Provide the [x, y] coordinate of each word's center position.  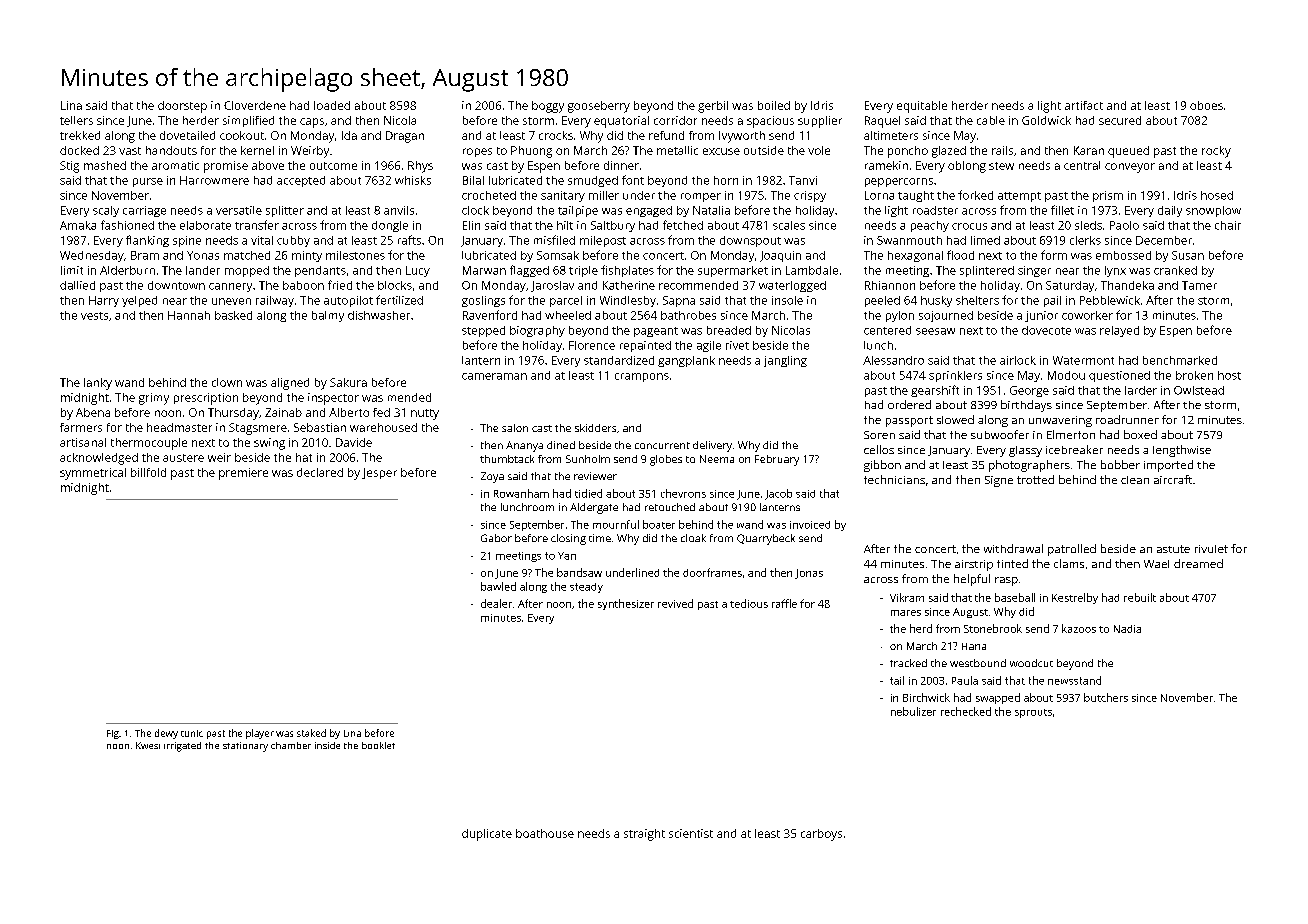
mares [906, 613]
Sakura [348, 382]
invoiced [810, 525]
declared [320, 472]
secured [1120, 120]
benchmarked [1180, 360]
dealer [496, 603]
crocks [556, 135]
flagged [529, 271]
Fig [113, 734]
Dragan [405, 137]
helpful [972, 580]
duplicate [487, 835]
